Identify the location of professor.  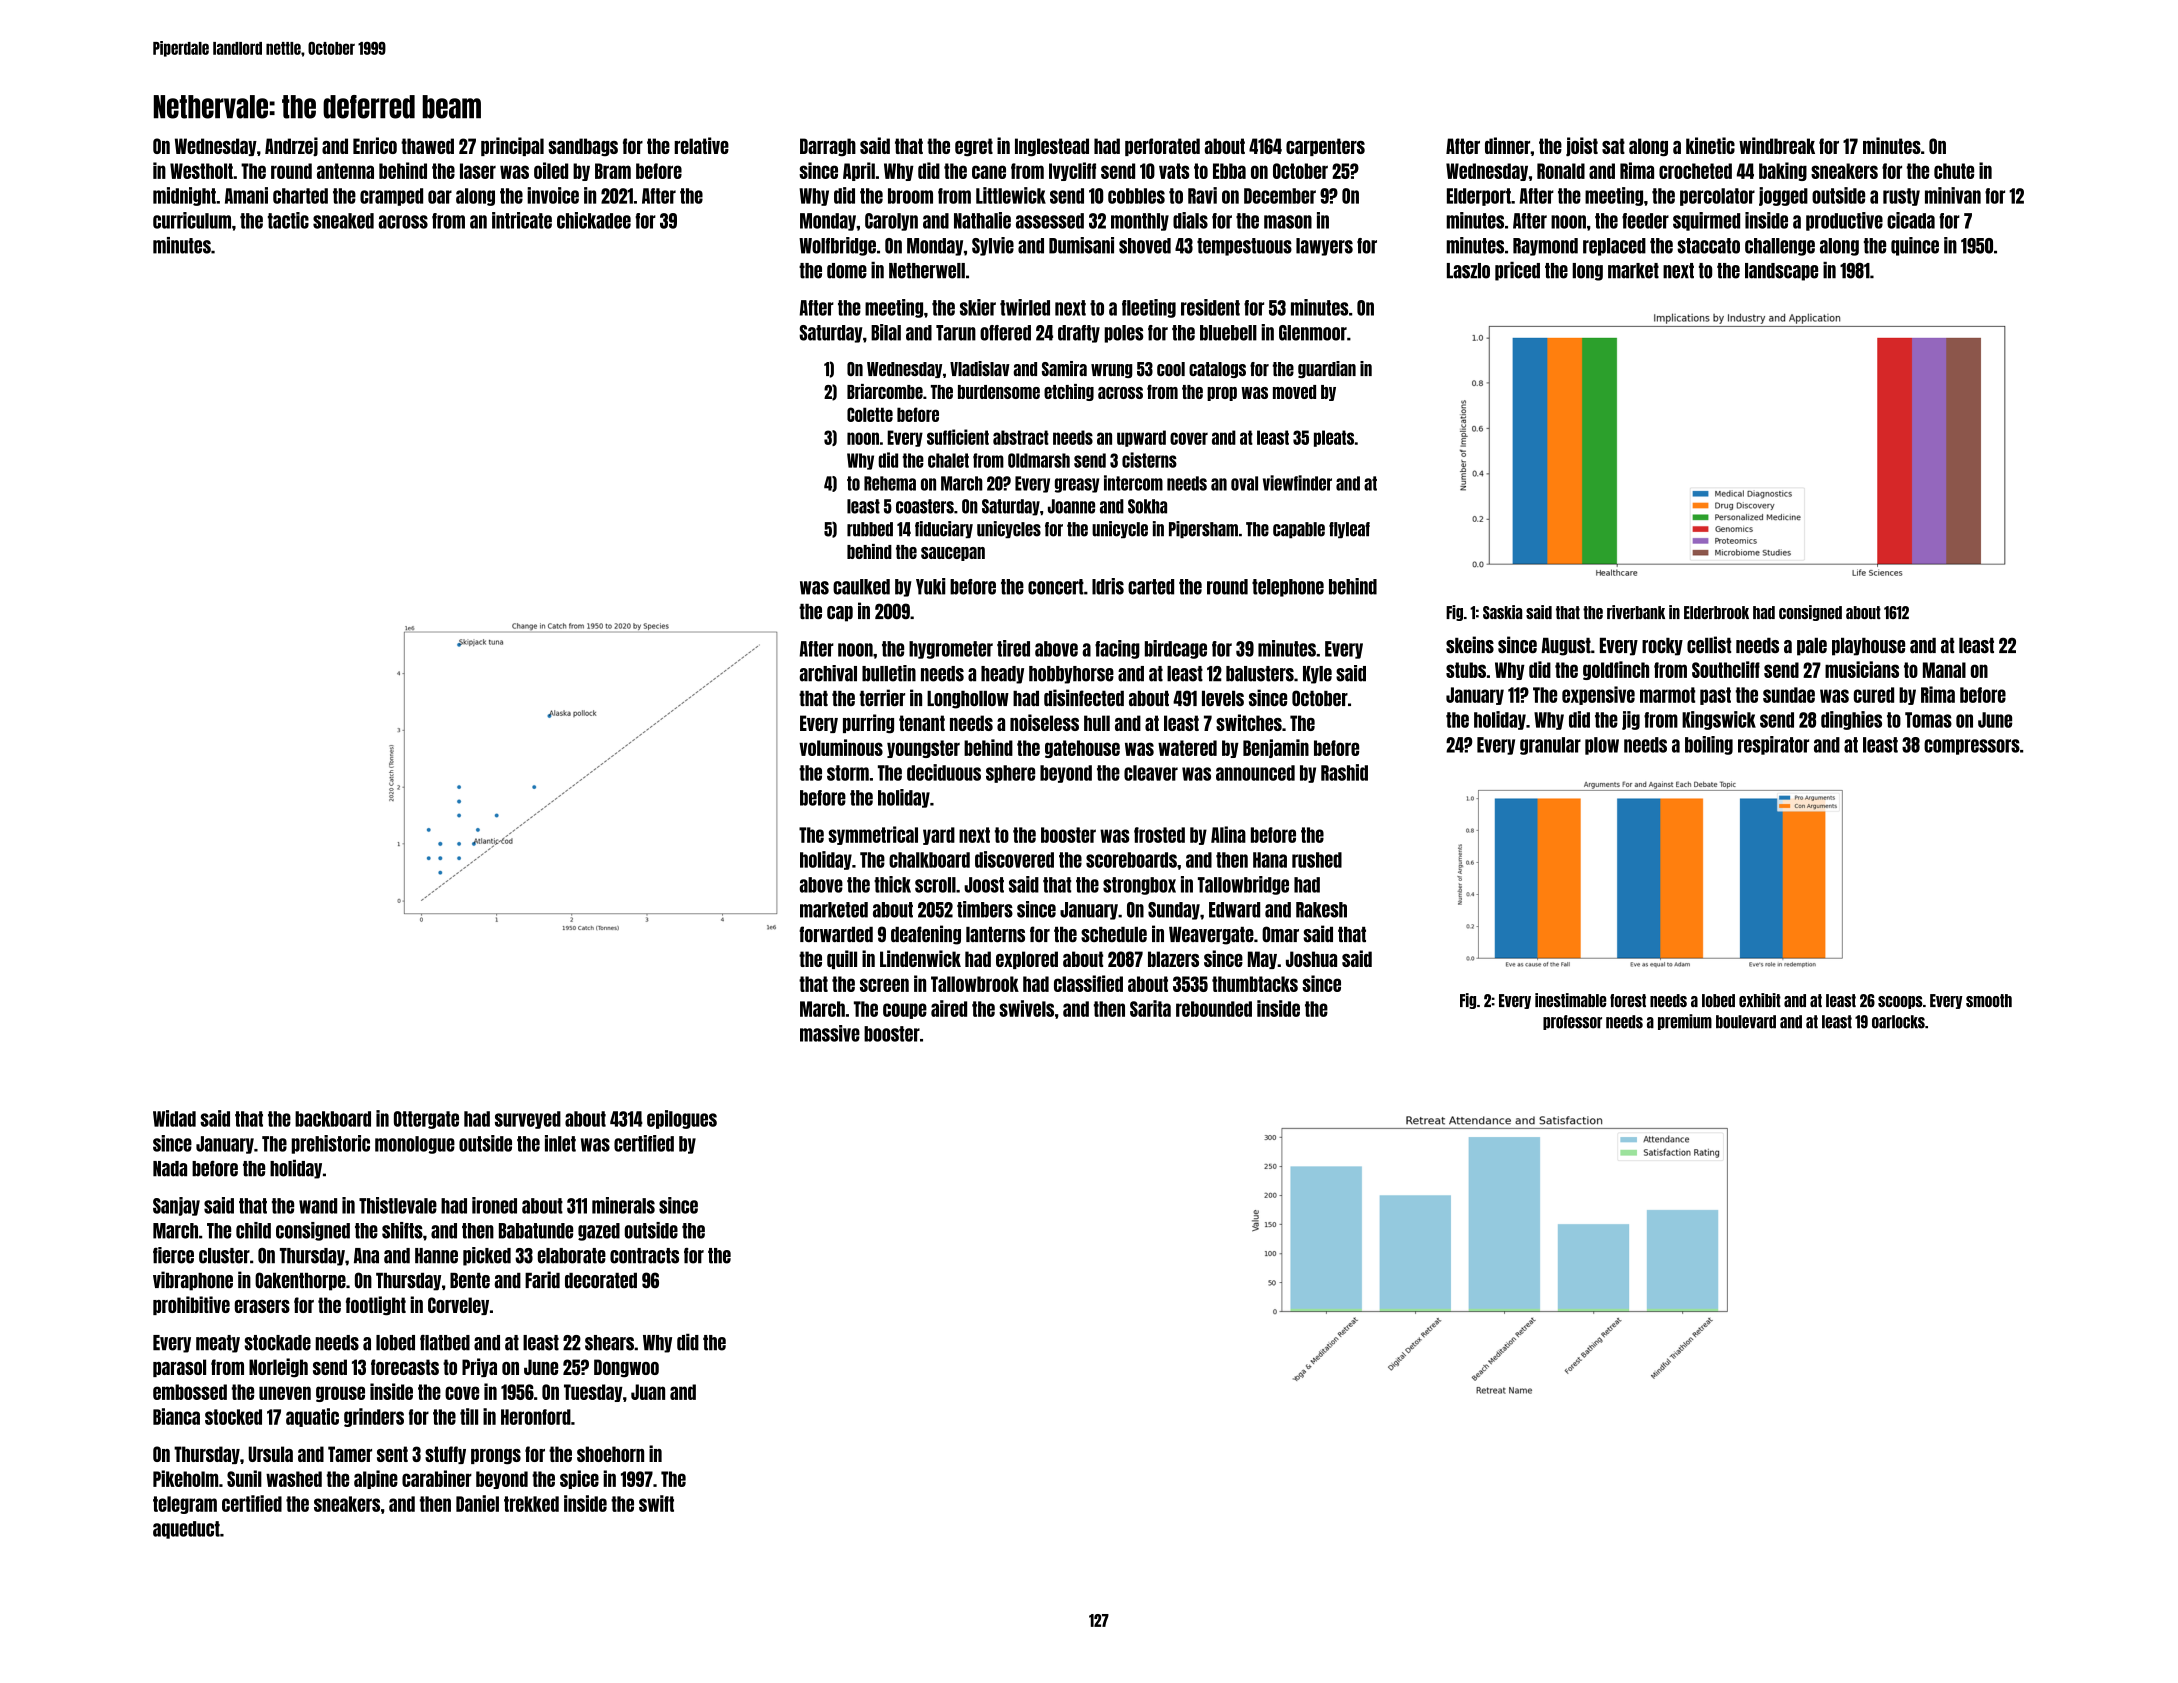
(1572, 1022).
